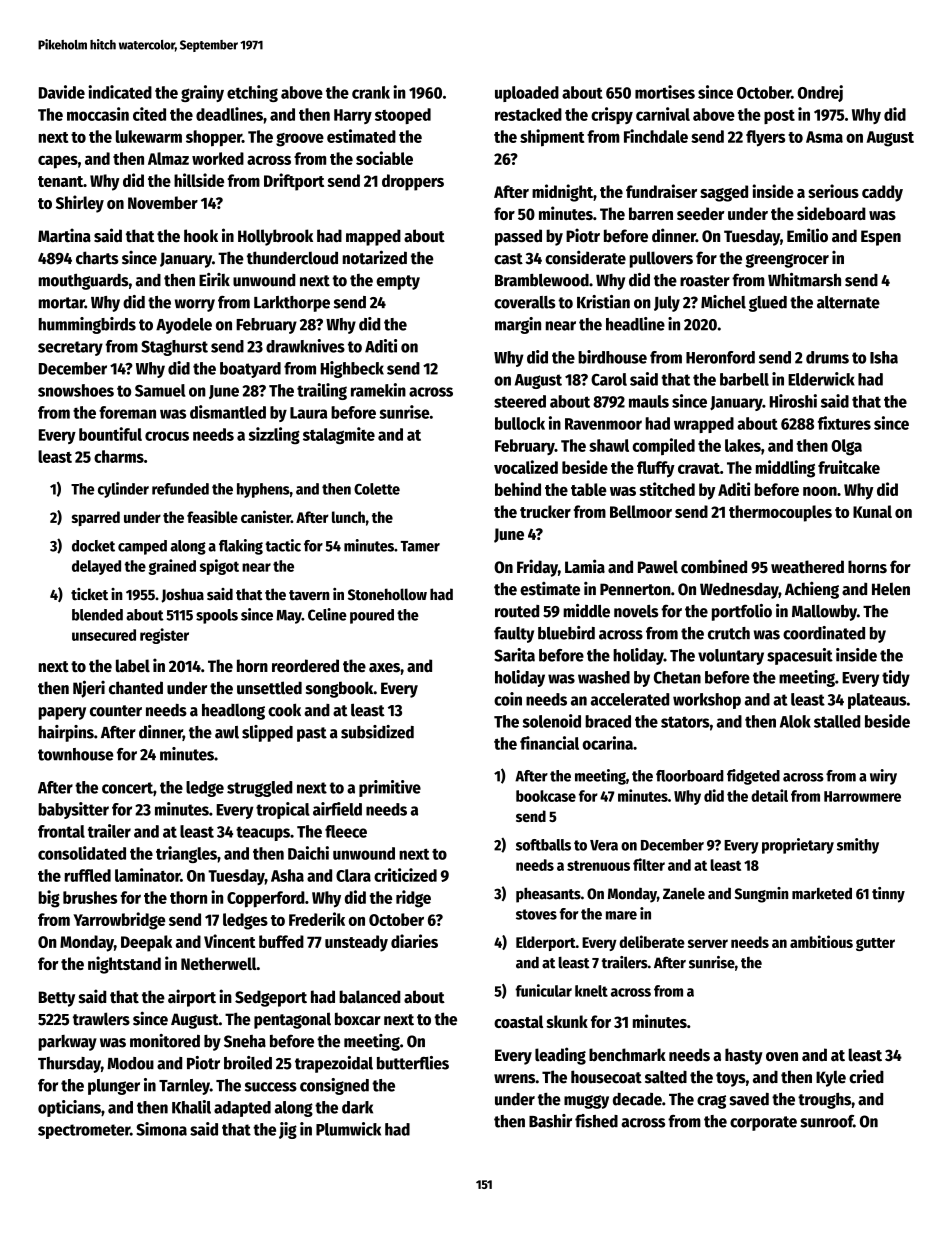 This page has width=952, height=1233. I want to click on Asma, so click(824, 137).
